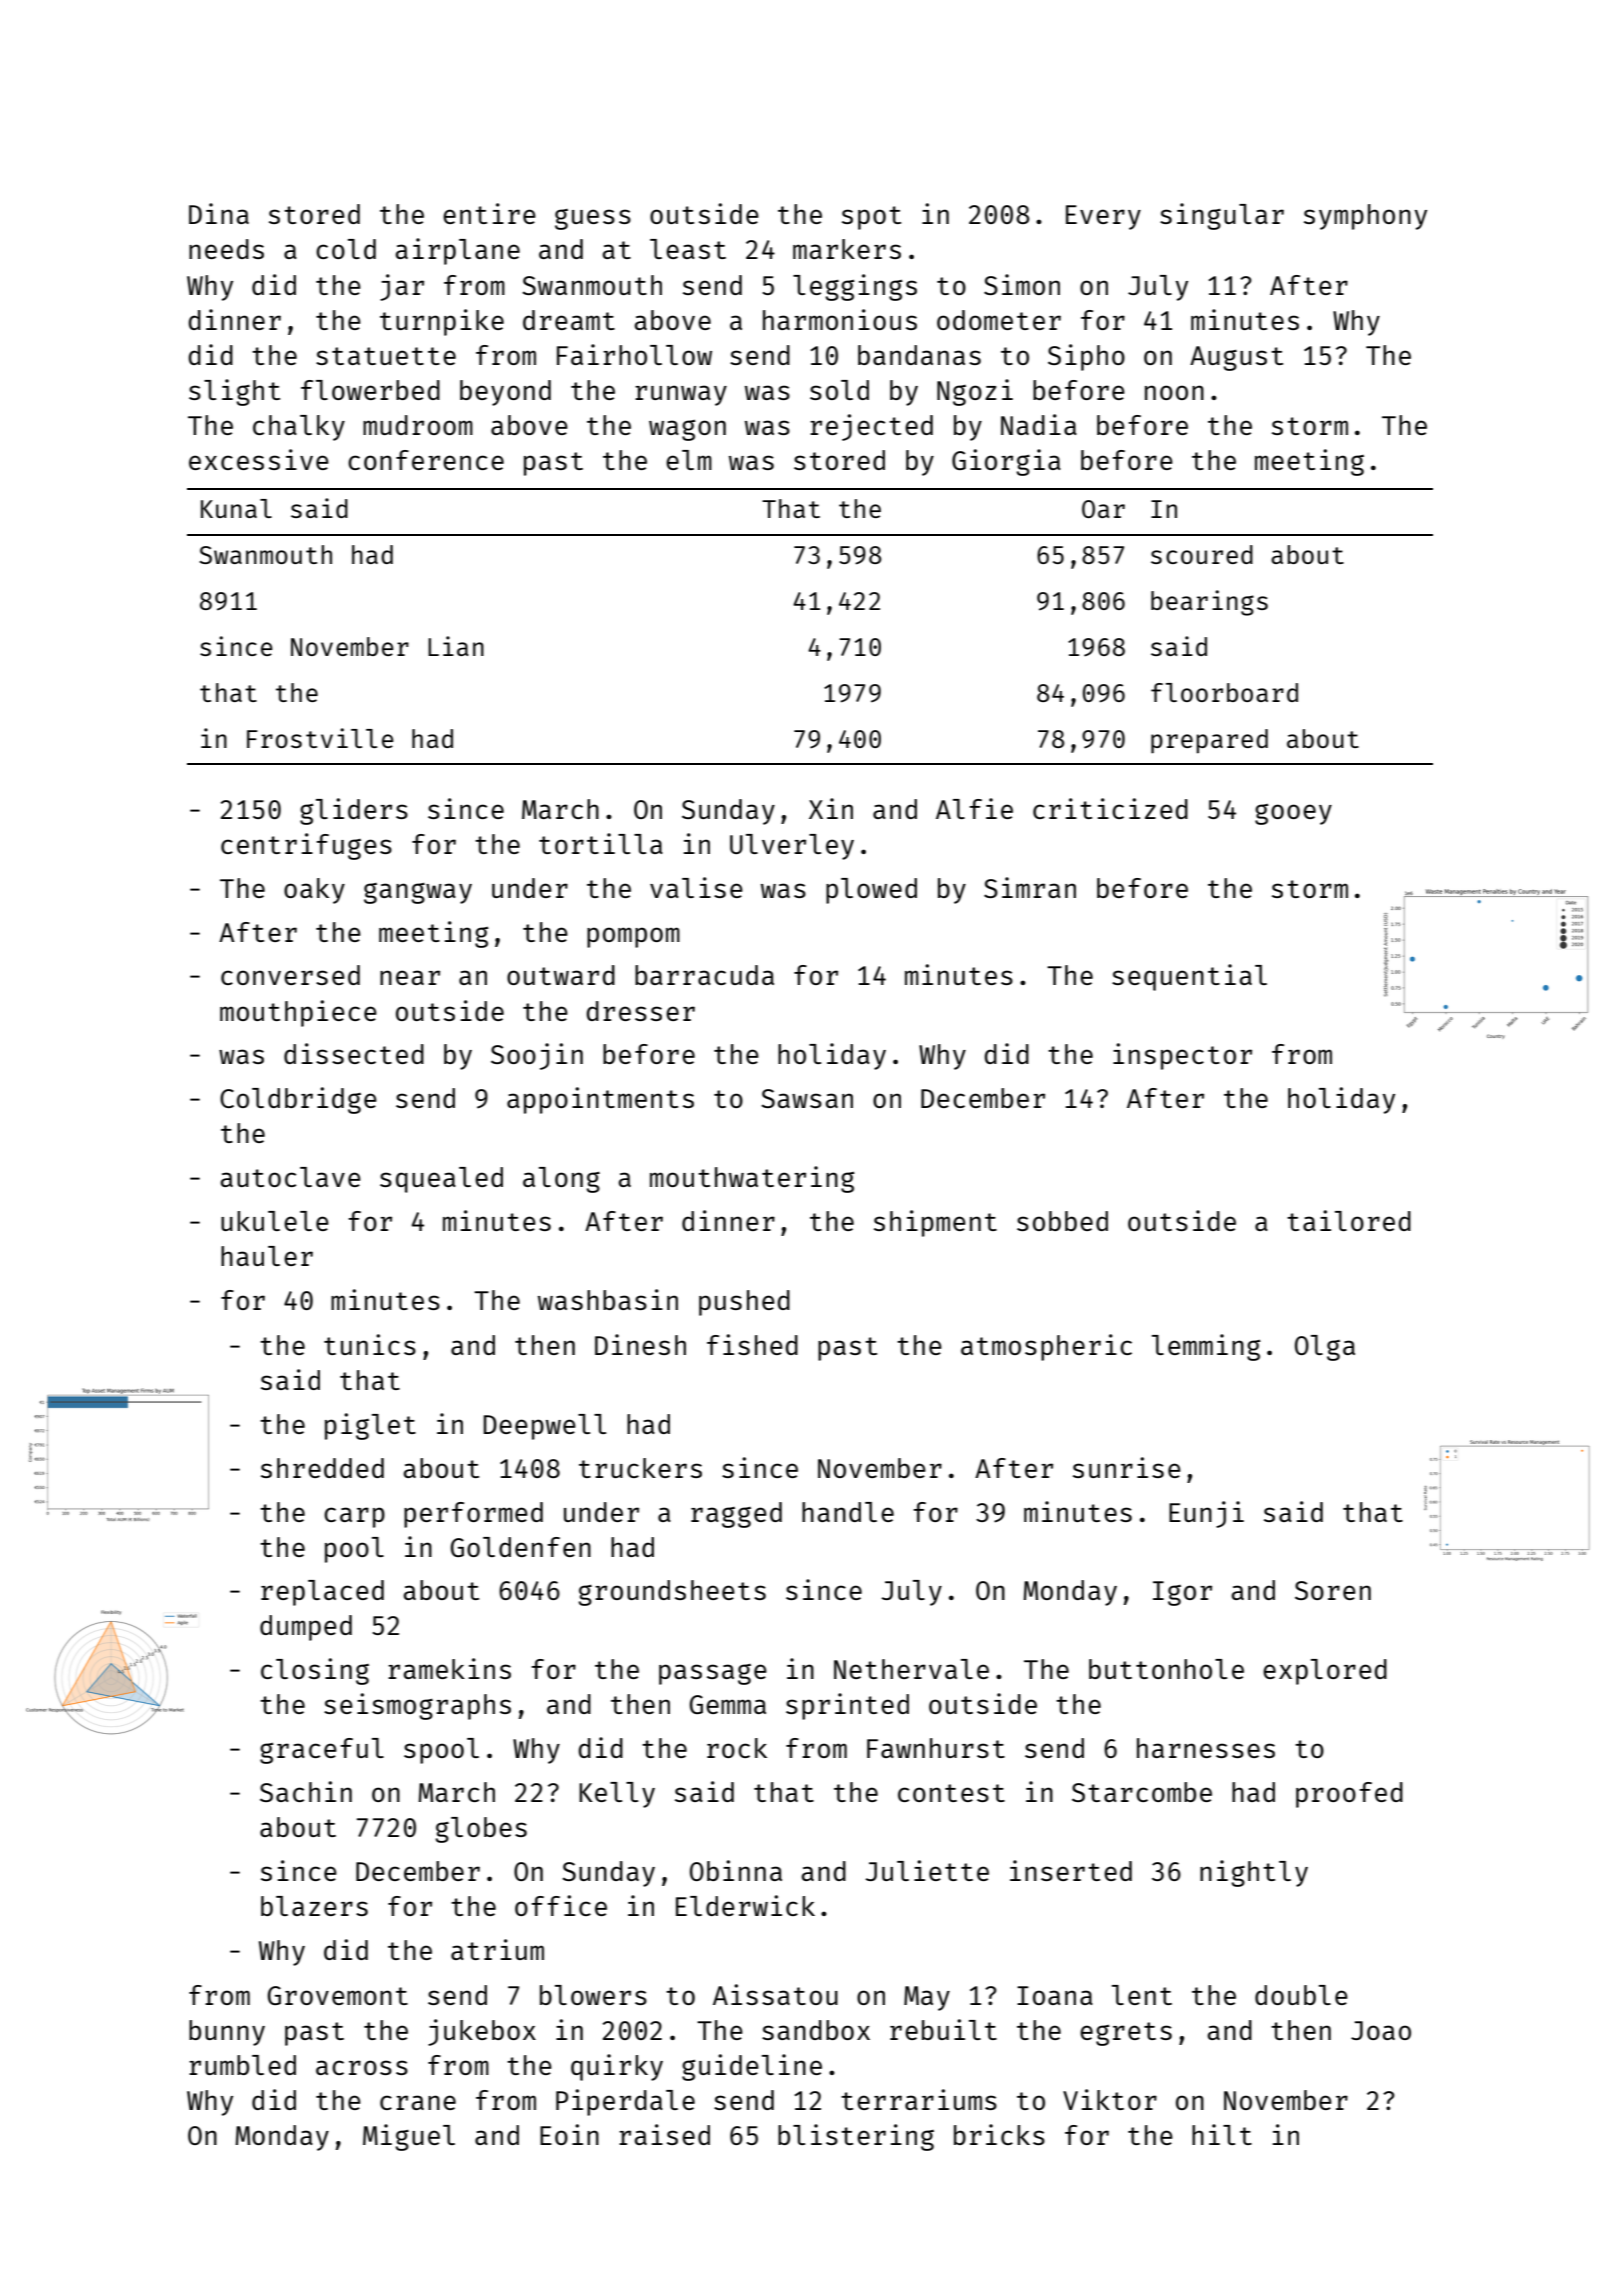 The width and height of the document is (1620, 2292). What do you see at coordinates (848, 1512) in the document?
I see `handle` at bounding box center [848, 1512].
